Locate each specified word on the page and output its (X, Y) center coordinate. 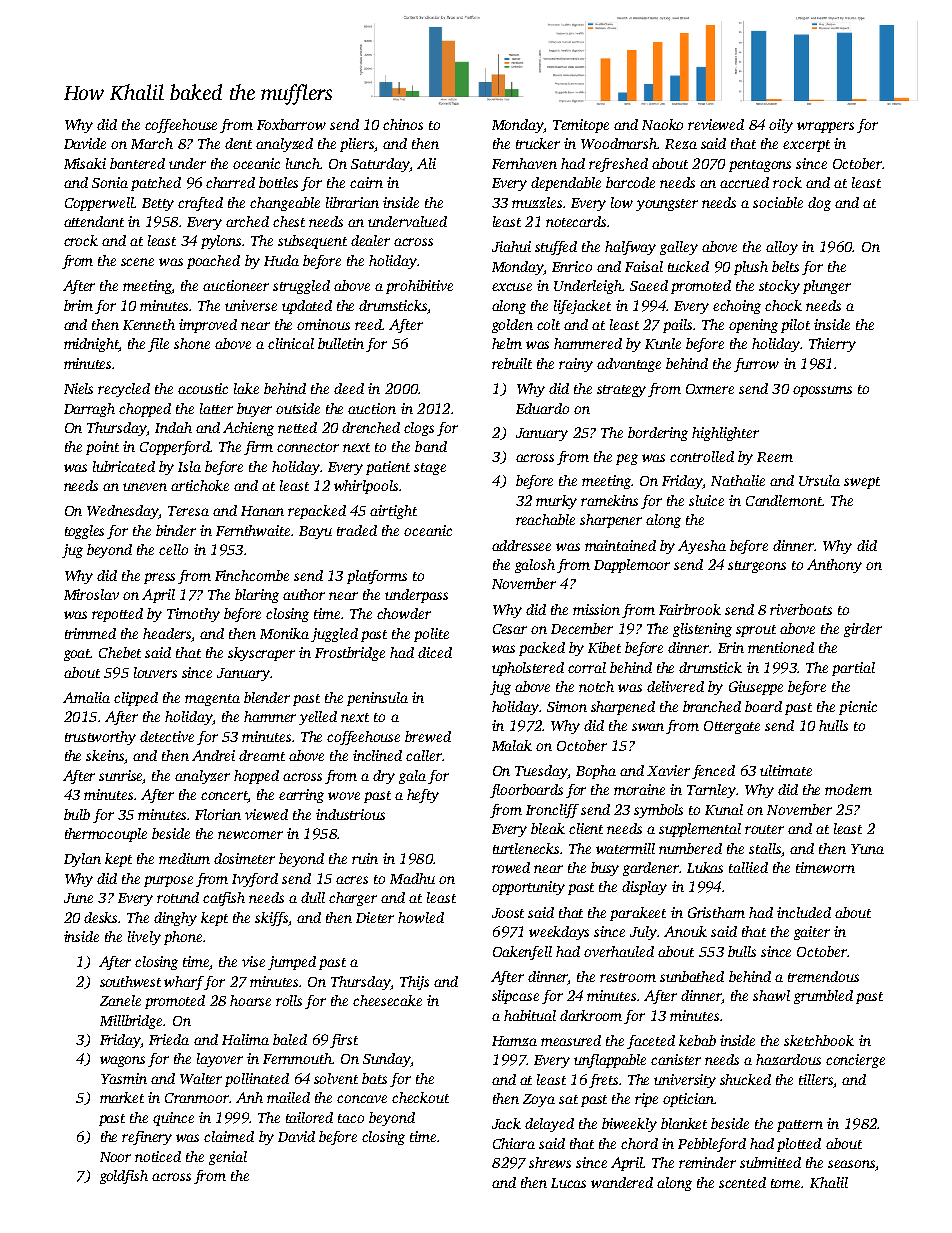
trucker (538, 143)
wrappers (825, 127)
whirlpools (366, 487)
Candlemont (784, 500)
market (122, 1097)
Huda (281, 260)
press (159, 578)
